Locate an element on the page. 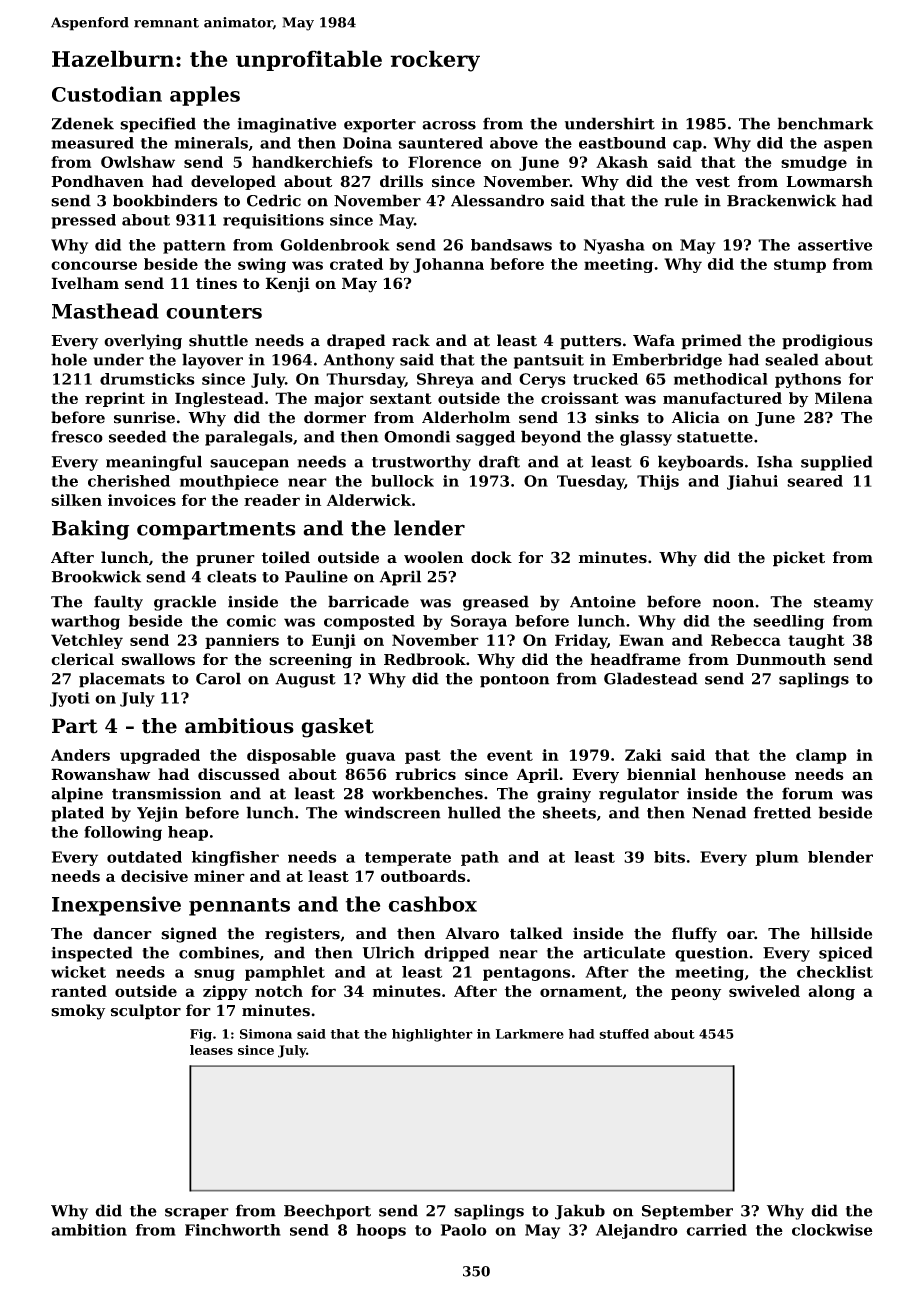 The width and height of the document is (924, 1308). specified is located at coordinates (158, 125).
